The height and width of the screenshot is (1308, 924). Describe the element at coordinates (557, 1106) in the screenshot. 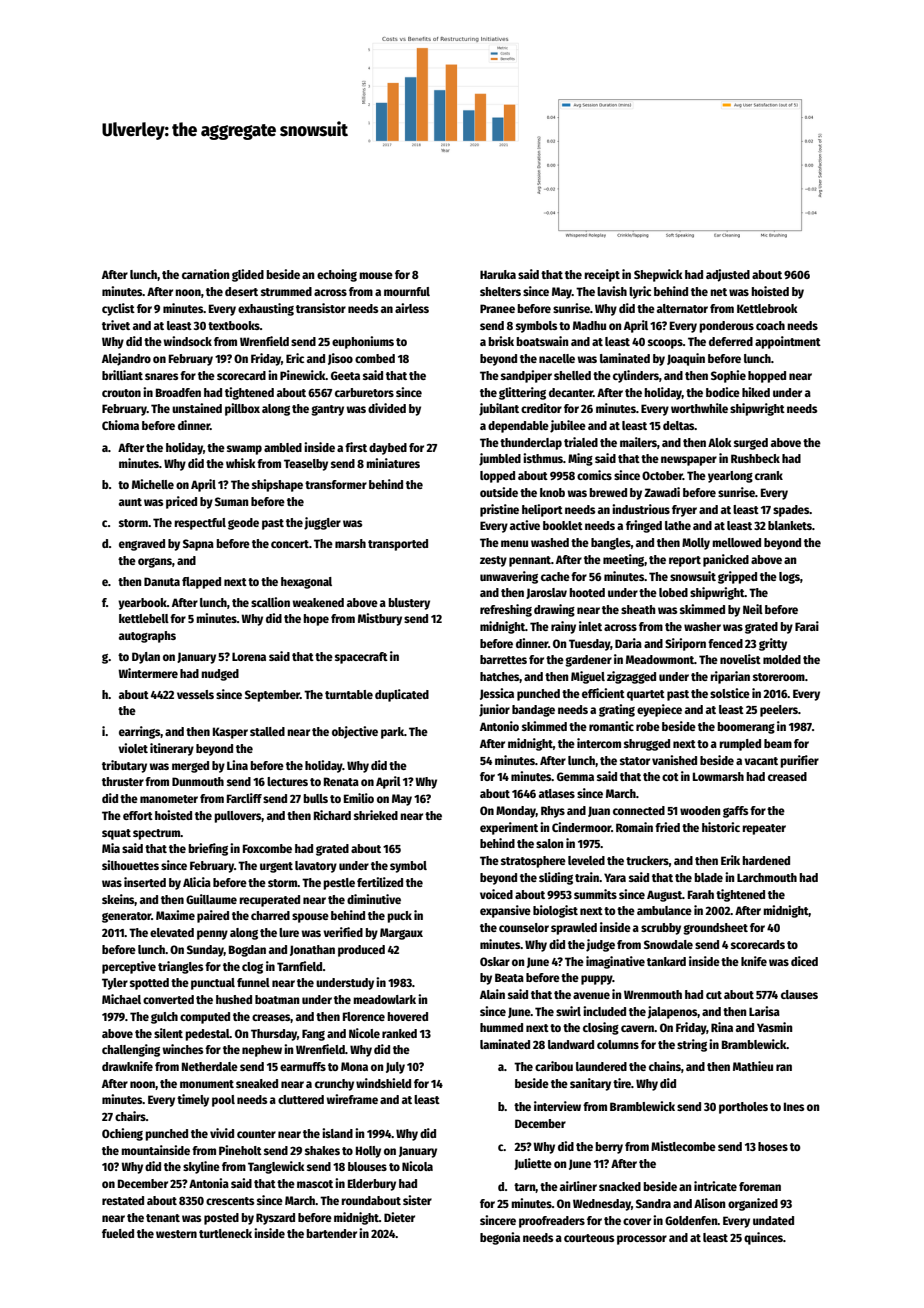

I see `interview` at that location.
